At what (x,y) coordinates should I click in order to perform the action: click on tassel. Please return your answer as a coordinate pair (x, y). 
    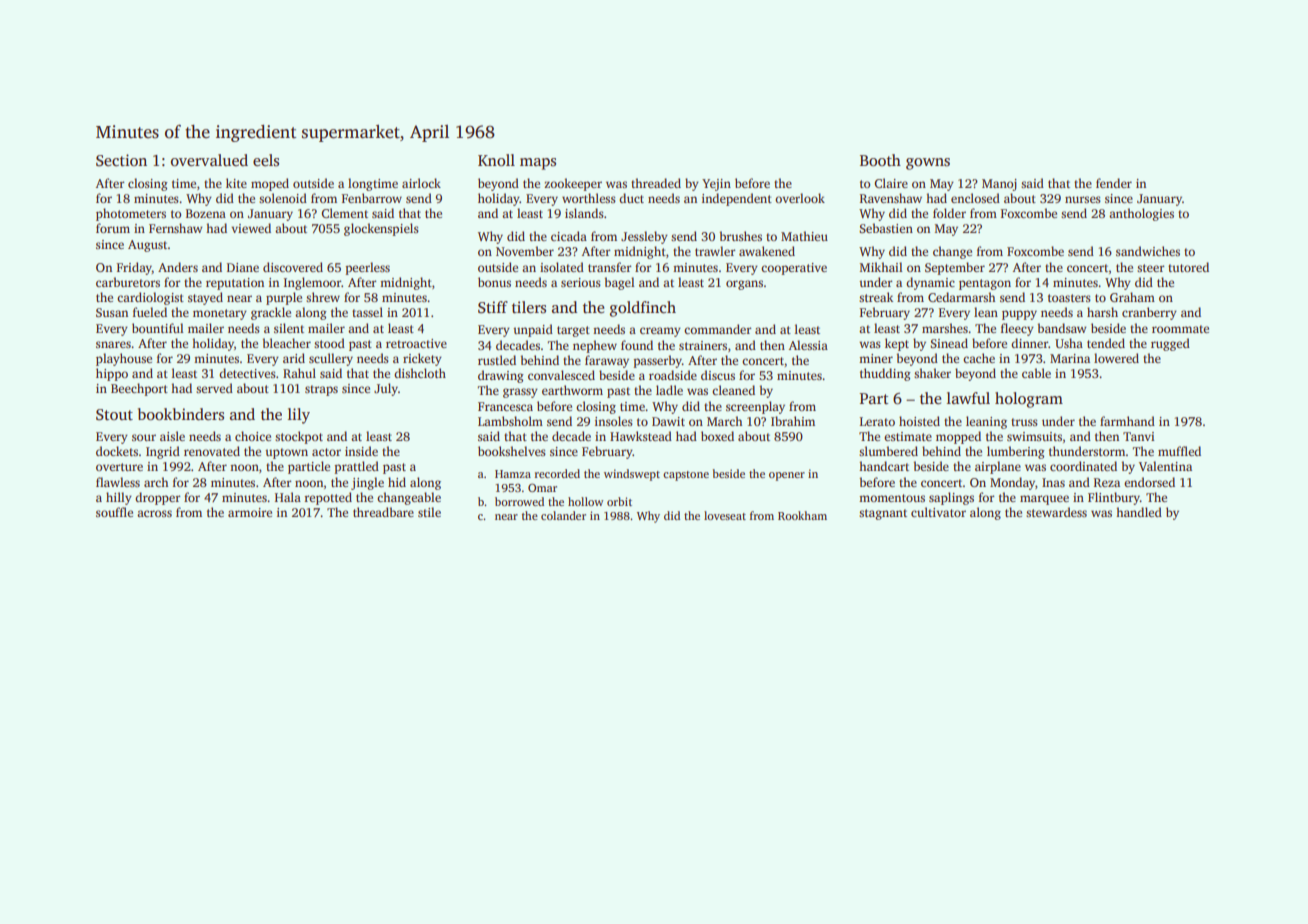
    Looking at the image, I should click on (367, 312).
